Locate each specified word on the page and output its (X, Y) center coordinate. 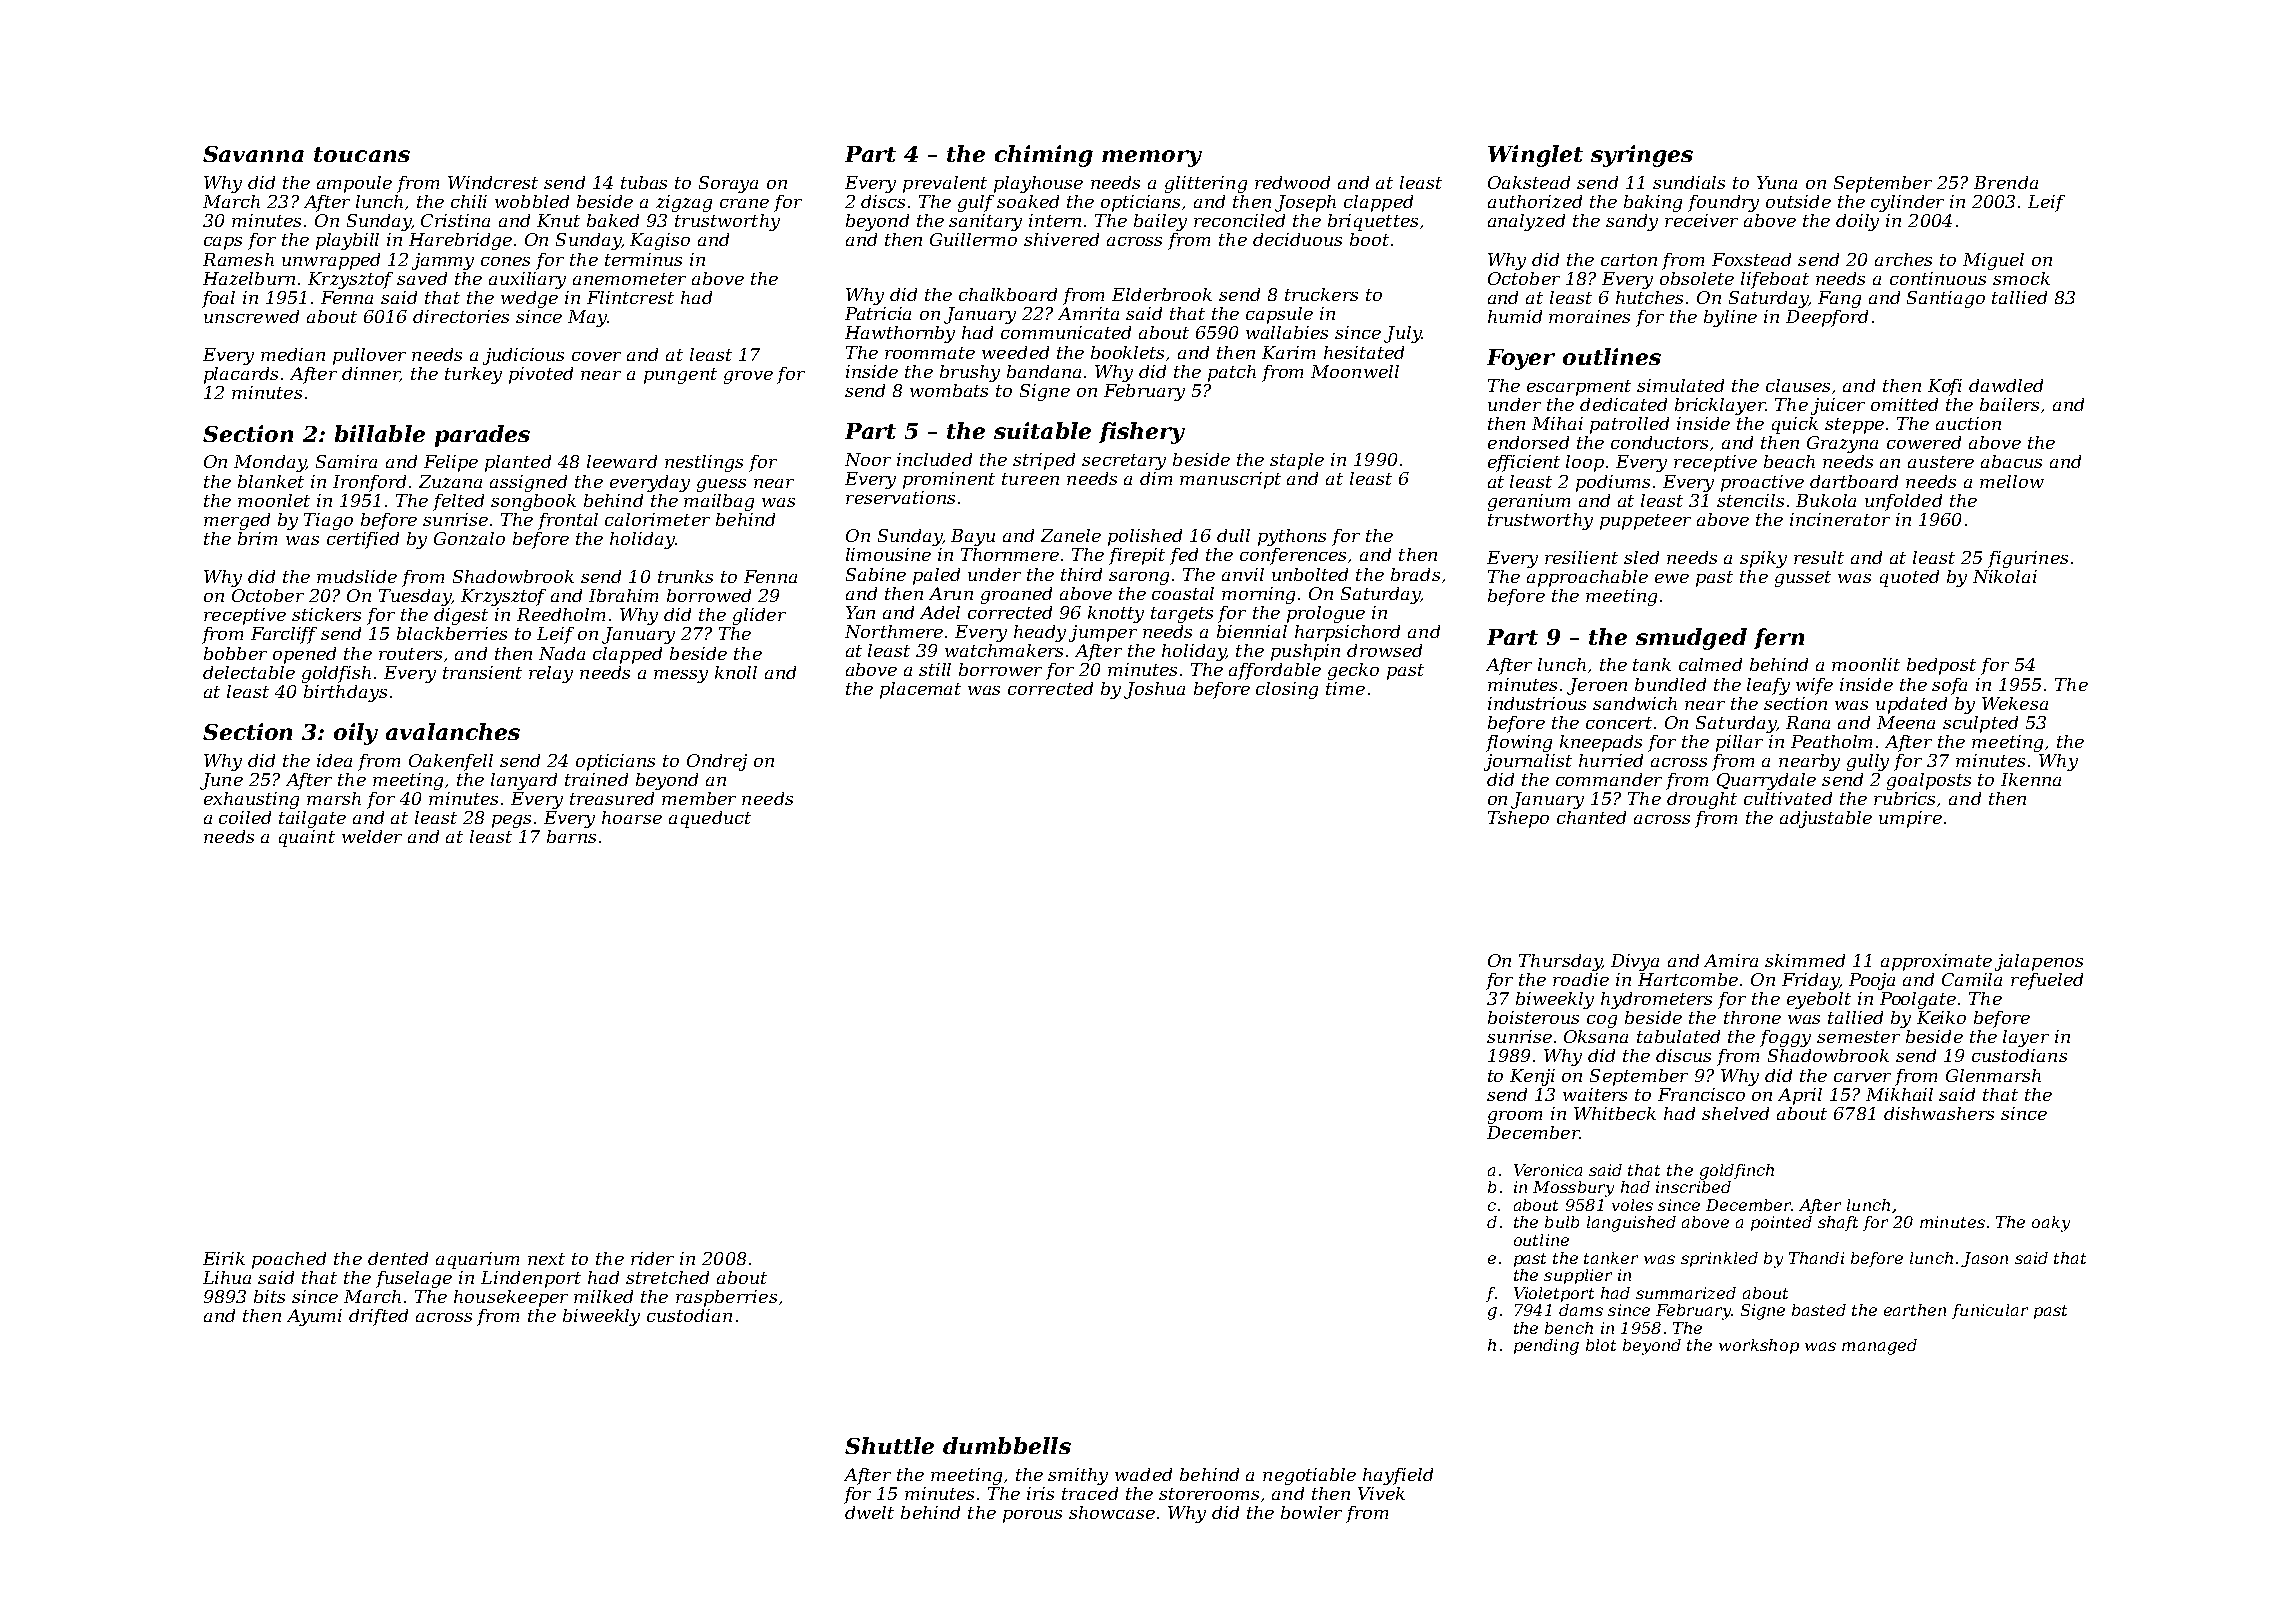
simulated (1680, 385)
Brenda (2006, 182)
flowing (1519, 743)
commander (1609, 779)
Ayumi (314, 1317)
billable (380, 433)
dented (398, 1258)
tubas (644, 182)
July (1402, 334)
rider (652, 1258)
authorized (1535, 201)
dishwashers (1939, 1113)
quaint (307, 838)
